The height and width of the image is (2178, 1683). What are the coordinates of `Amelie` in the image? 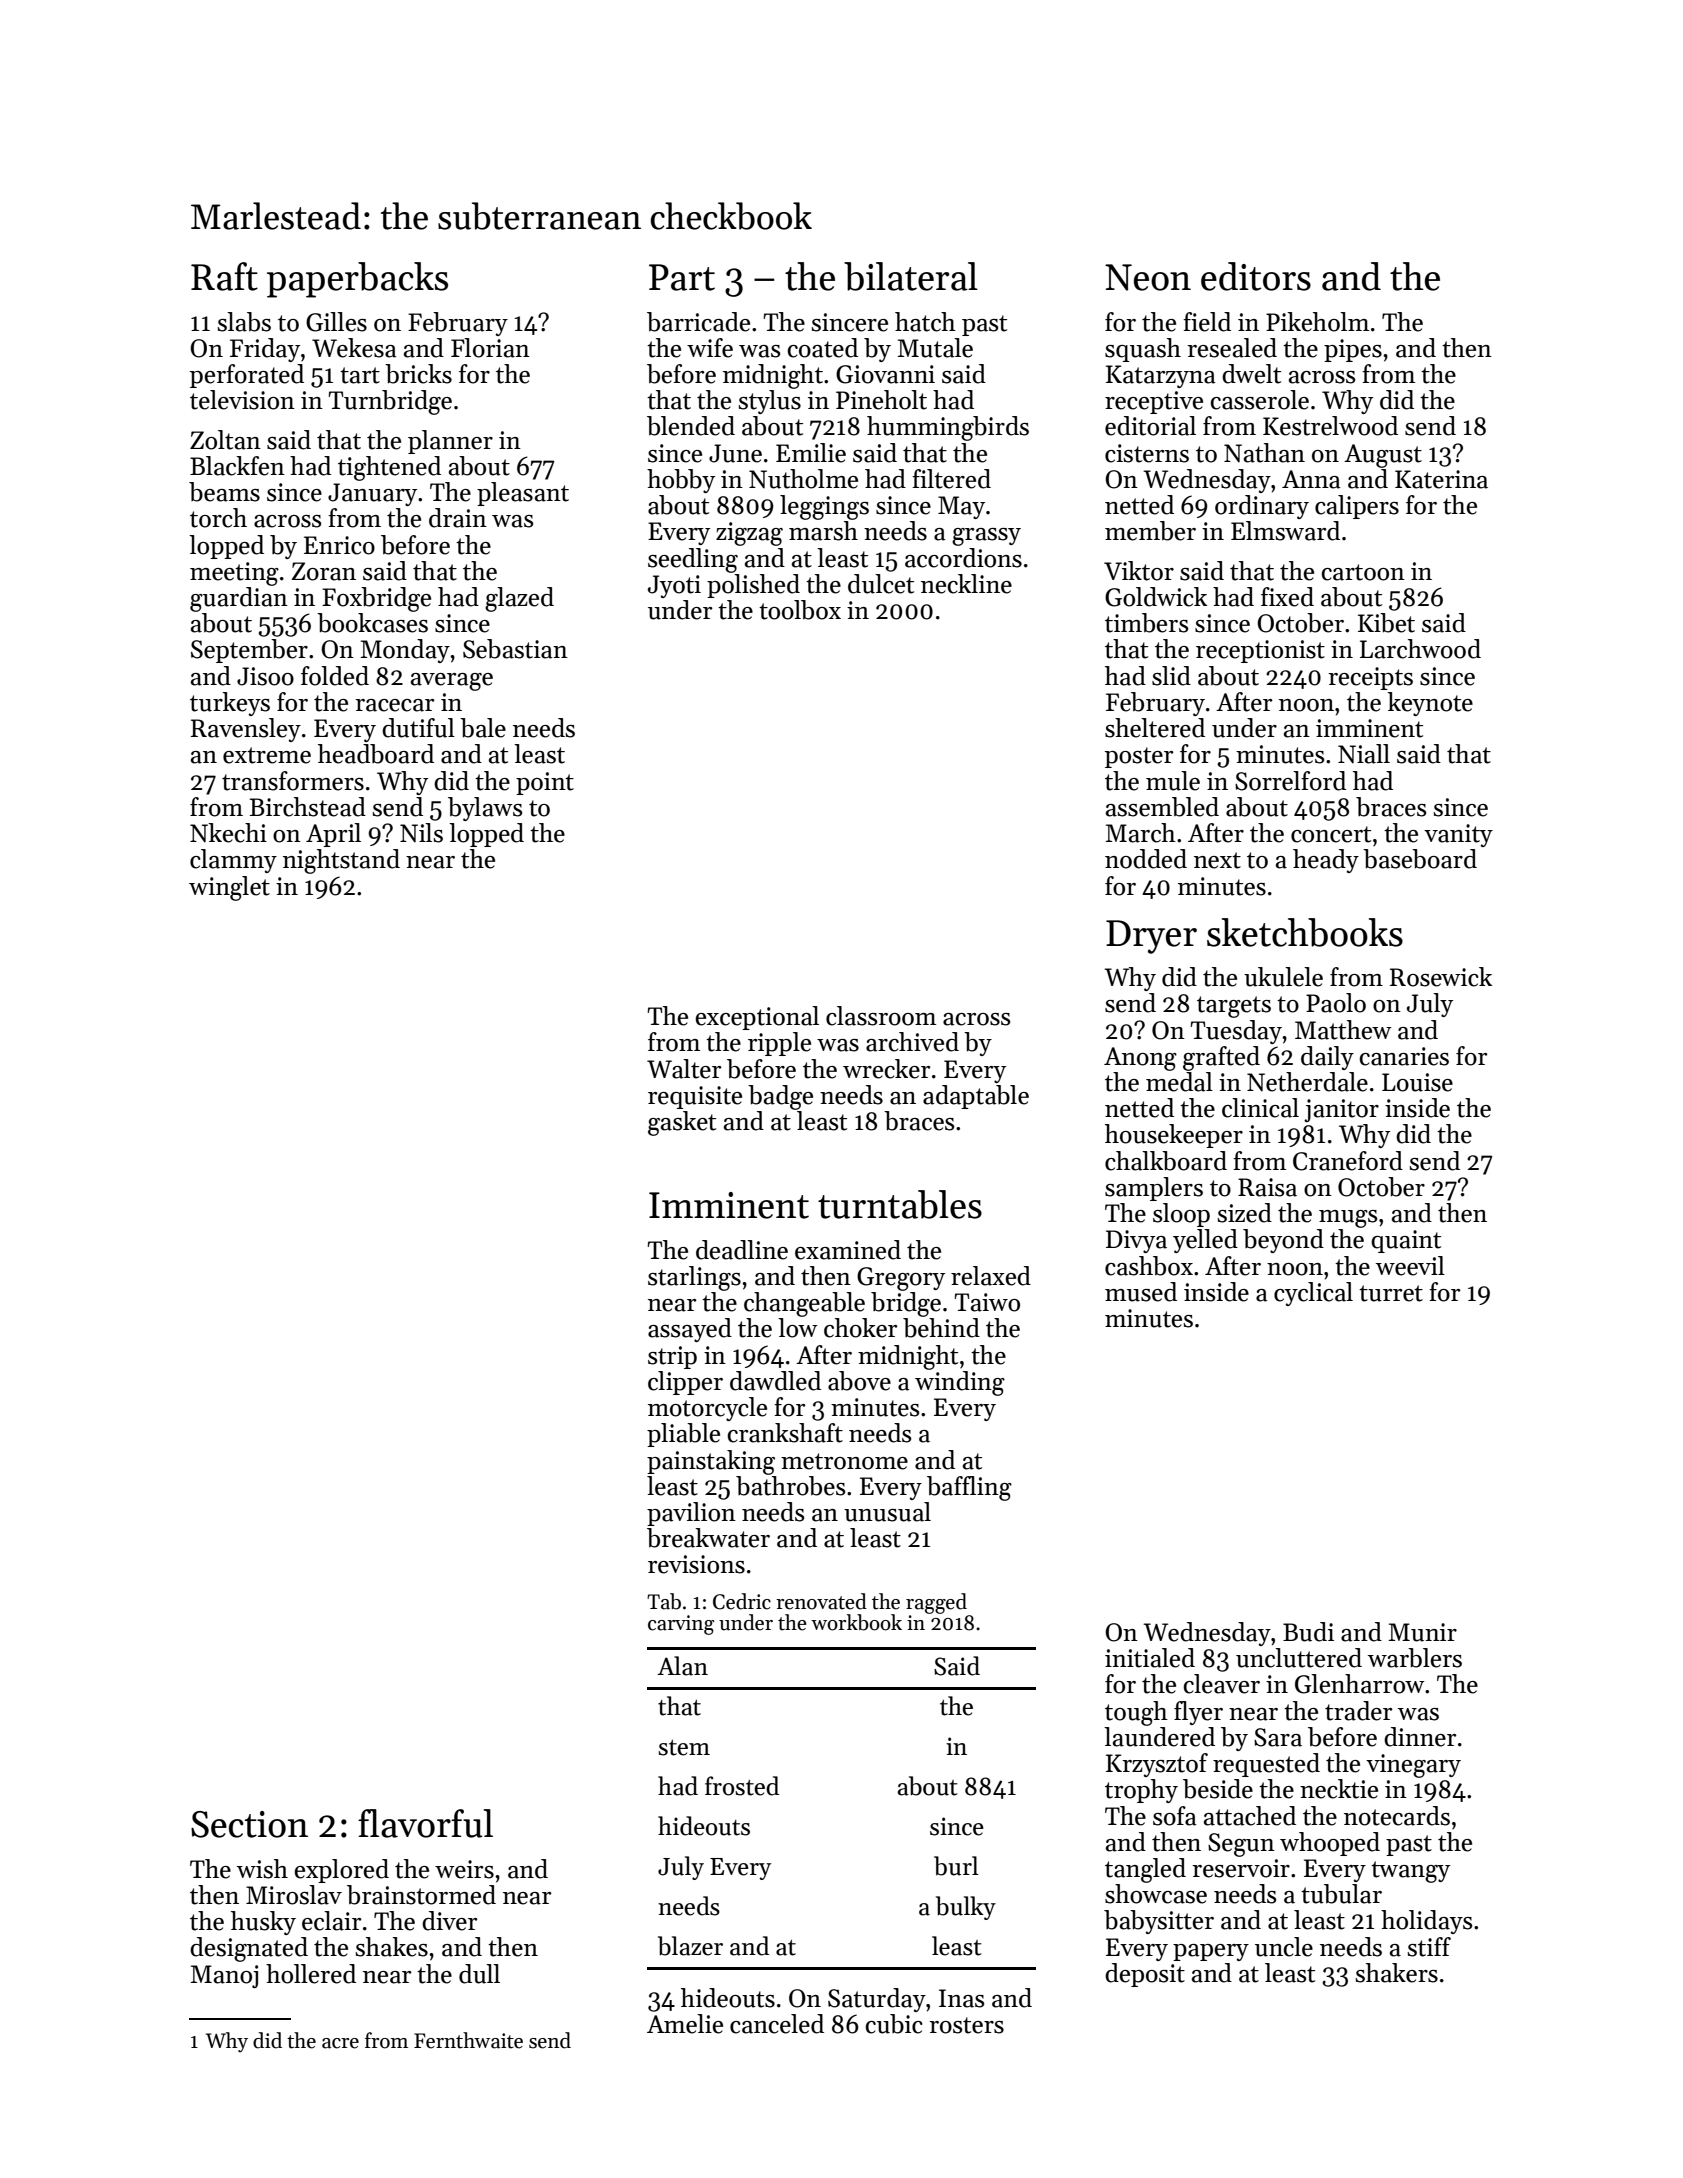 It's located at (685, 2024).
